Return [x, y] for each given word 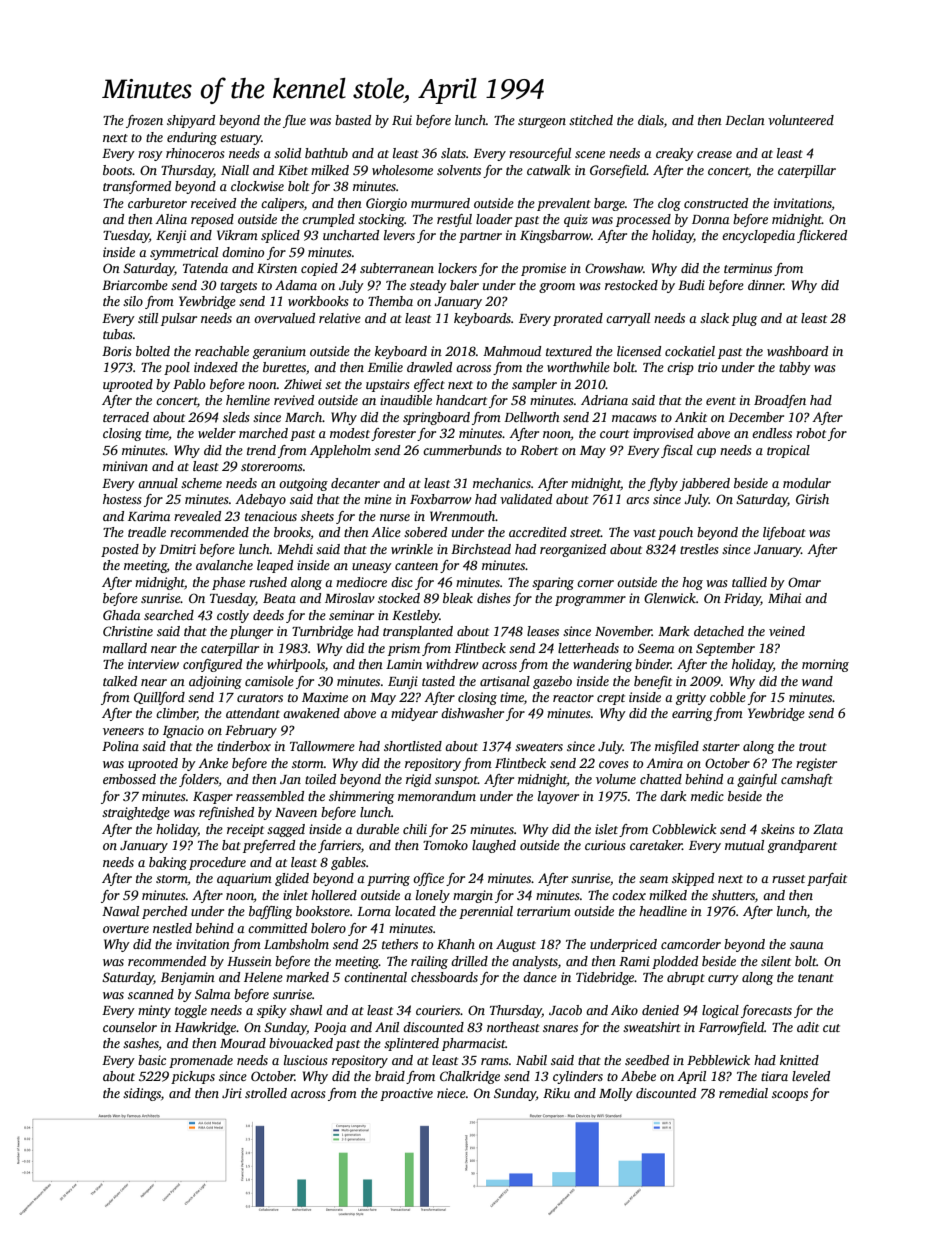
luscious [306, 1060]
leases [543, 631]
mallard [125, 648]
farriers [339, 846]
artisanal [505, 681]
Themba [390, 301]
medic [707, 796]
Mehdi [295, 549]
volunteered [801, 120]
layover [558, 797]
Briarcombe [135, 285]
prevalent [564, 204]
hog [692, 583]
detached [719, 631]
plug [744, 319]
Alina [171, 219]
